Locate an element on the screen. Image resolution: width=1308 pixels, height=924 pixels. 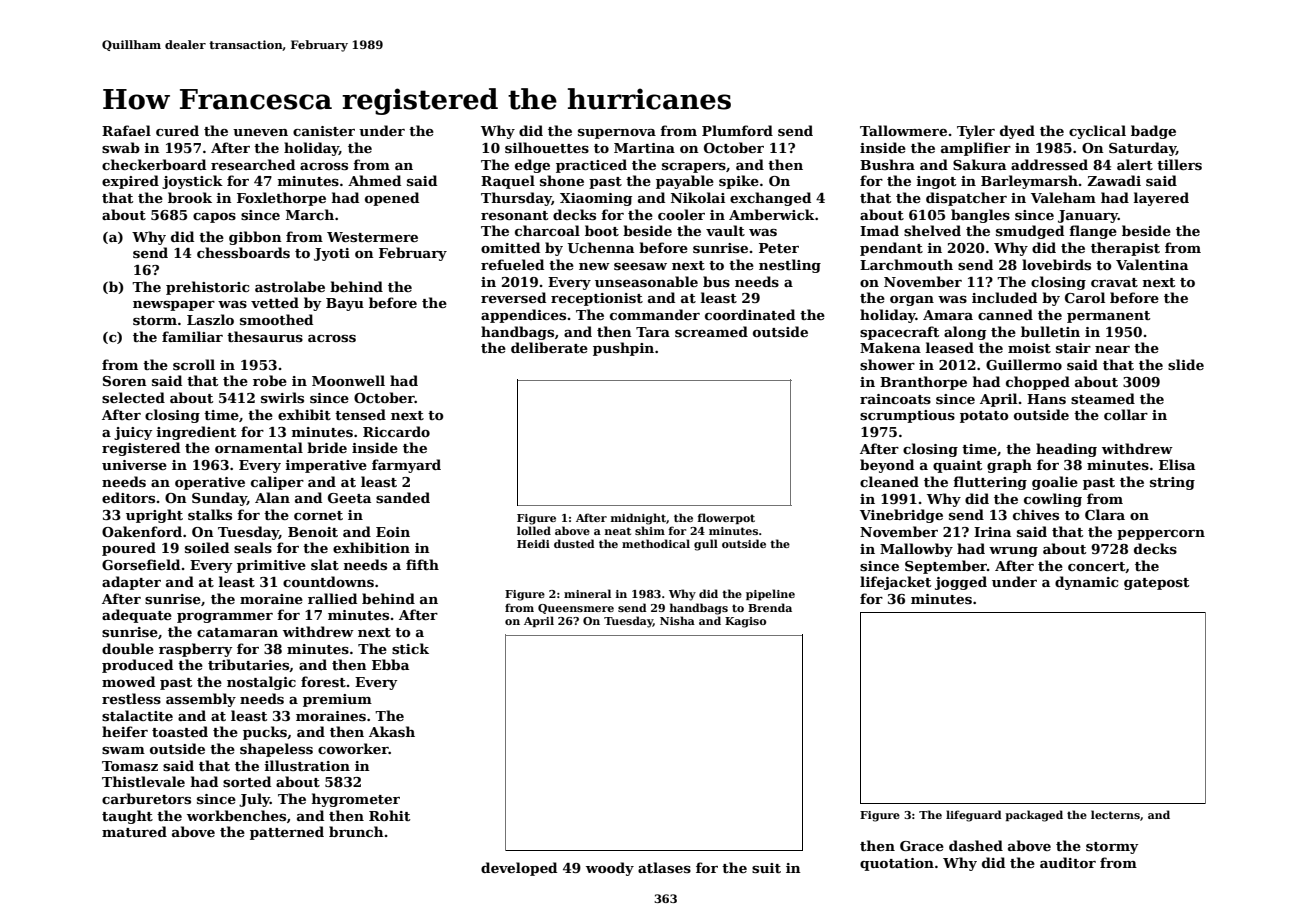
canister is located at coordinates (324, 131).
